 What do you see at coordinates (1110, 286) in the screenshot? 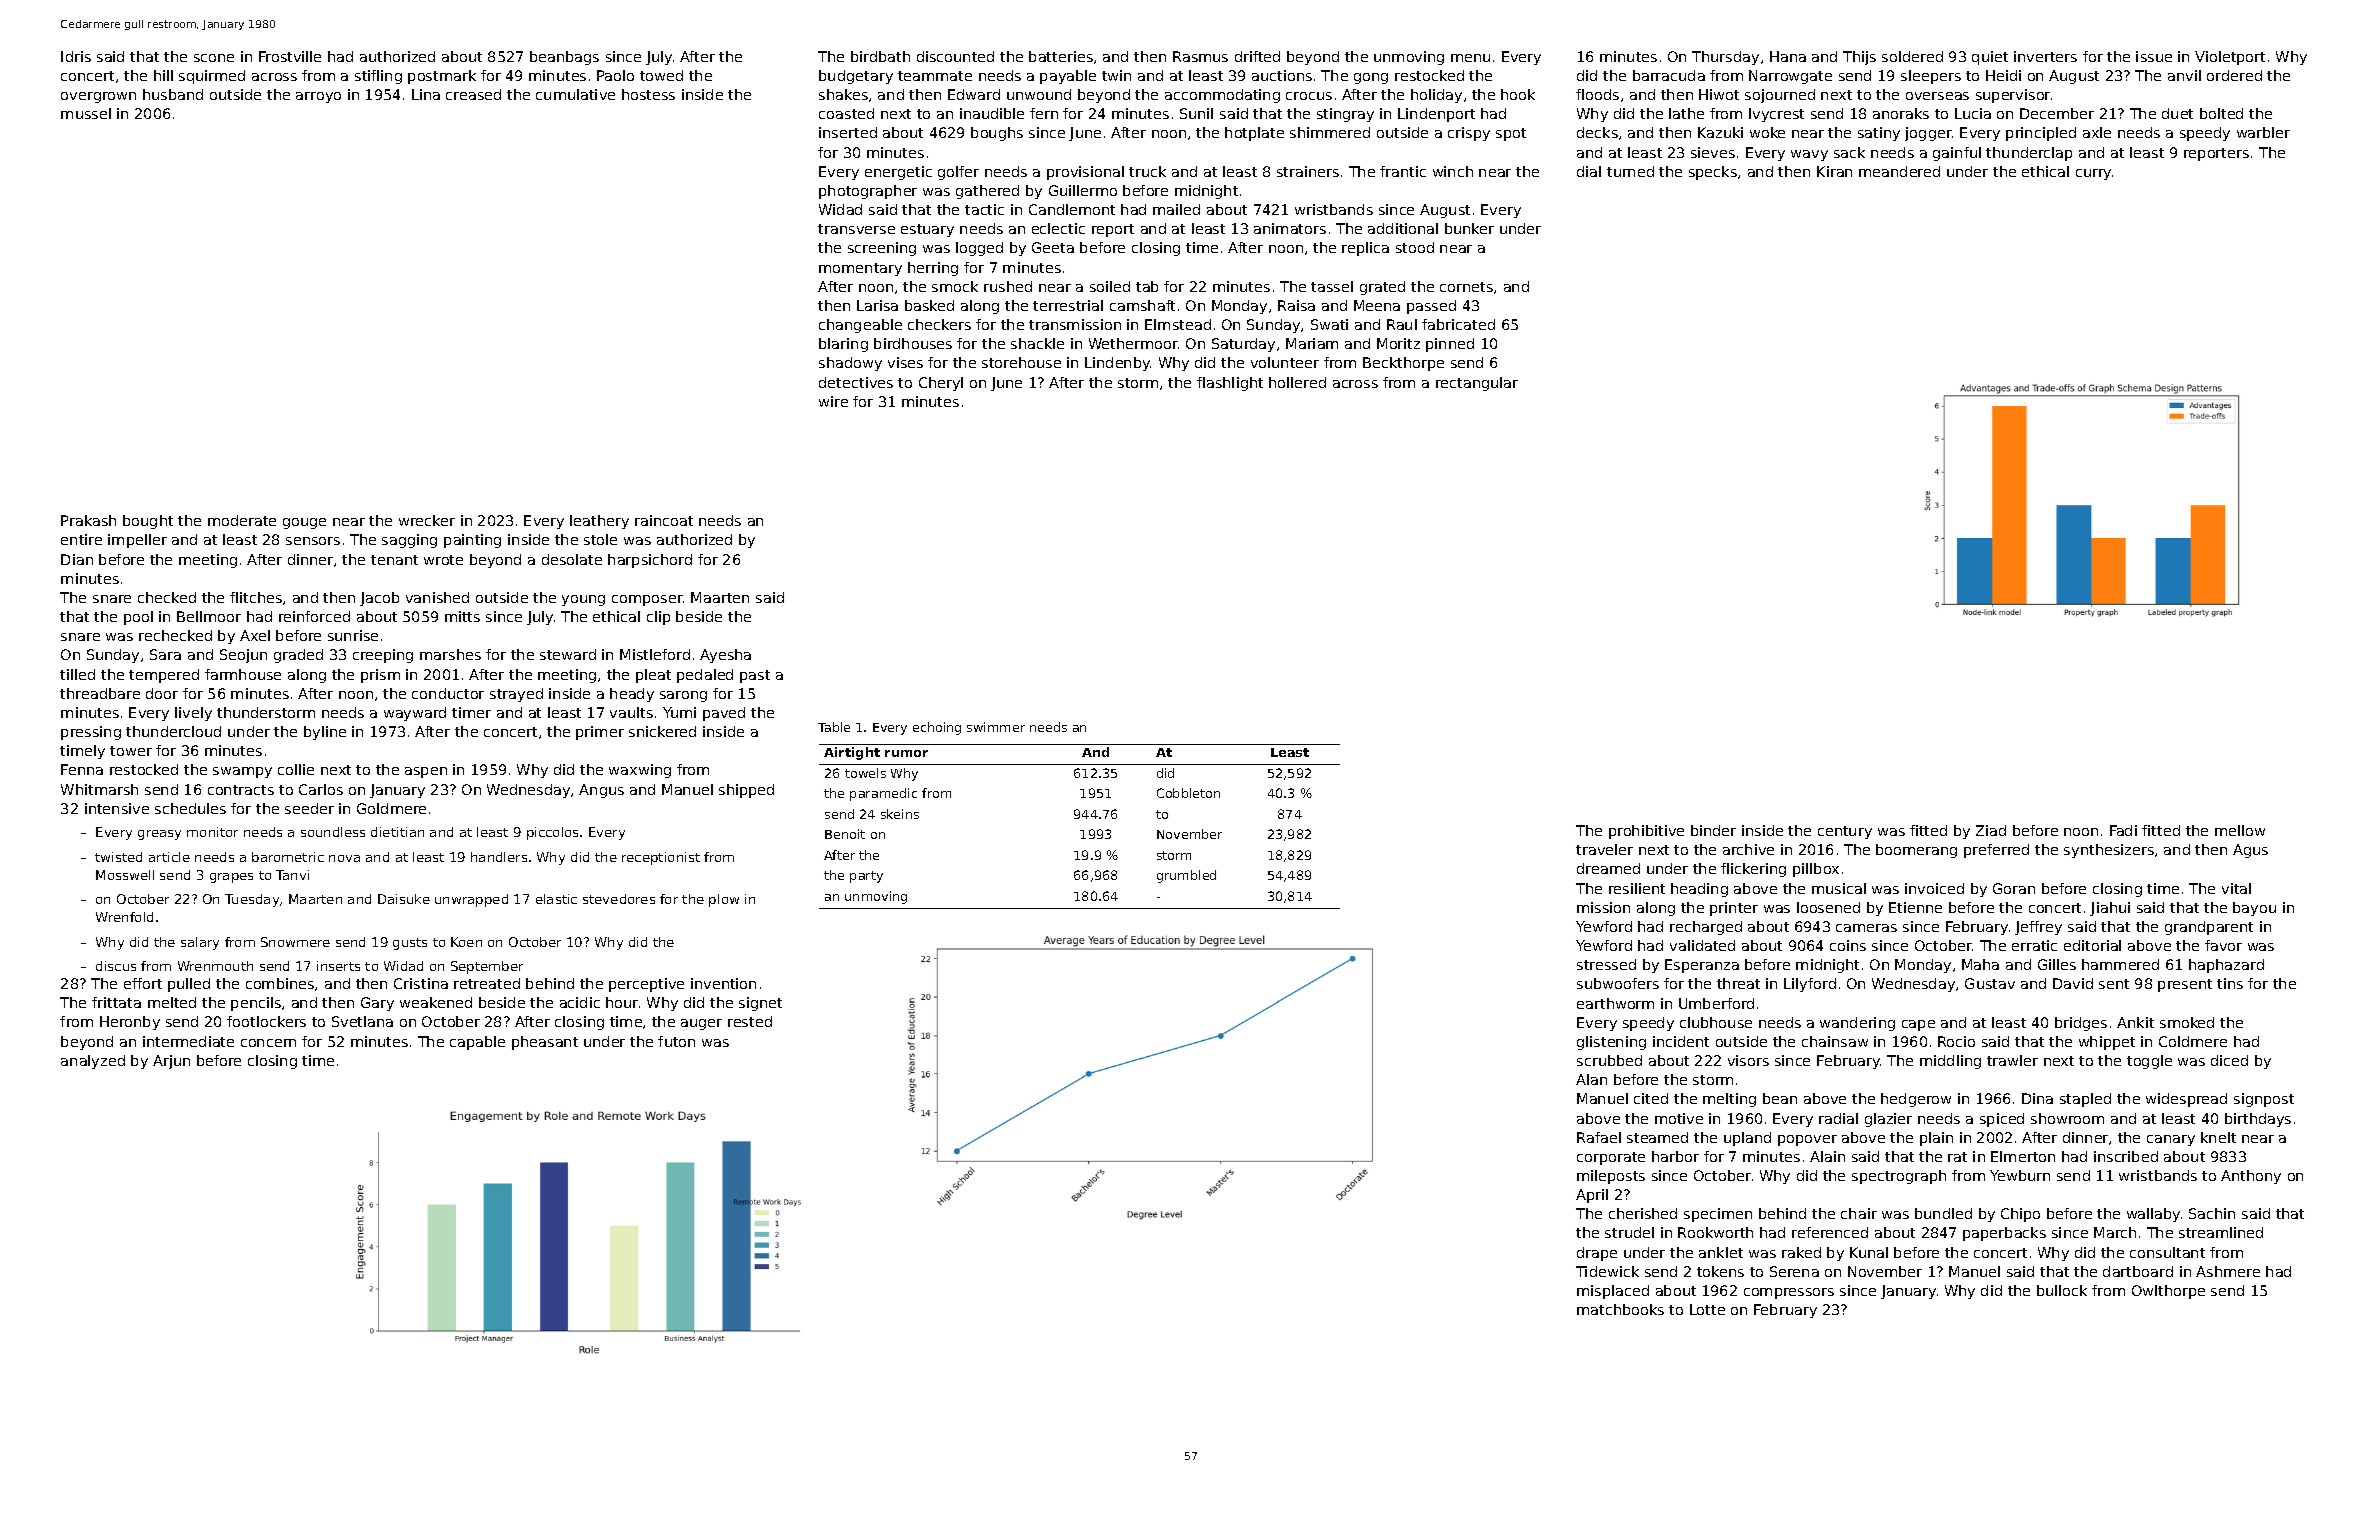
I see `soiled` at bounding box center [1110, 286].
